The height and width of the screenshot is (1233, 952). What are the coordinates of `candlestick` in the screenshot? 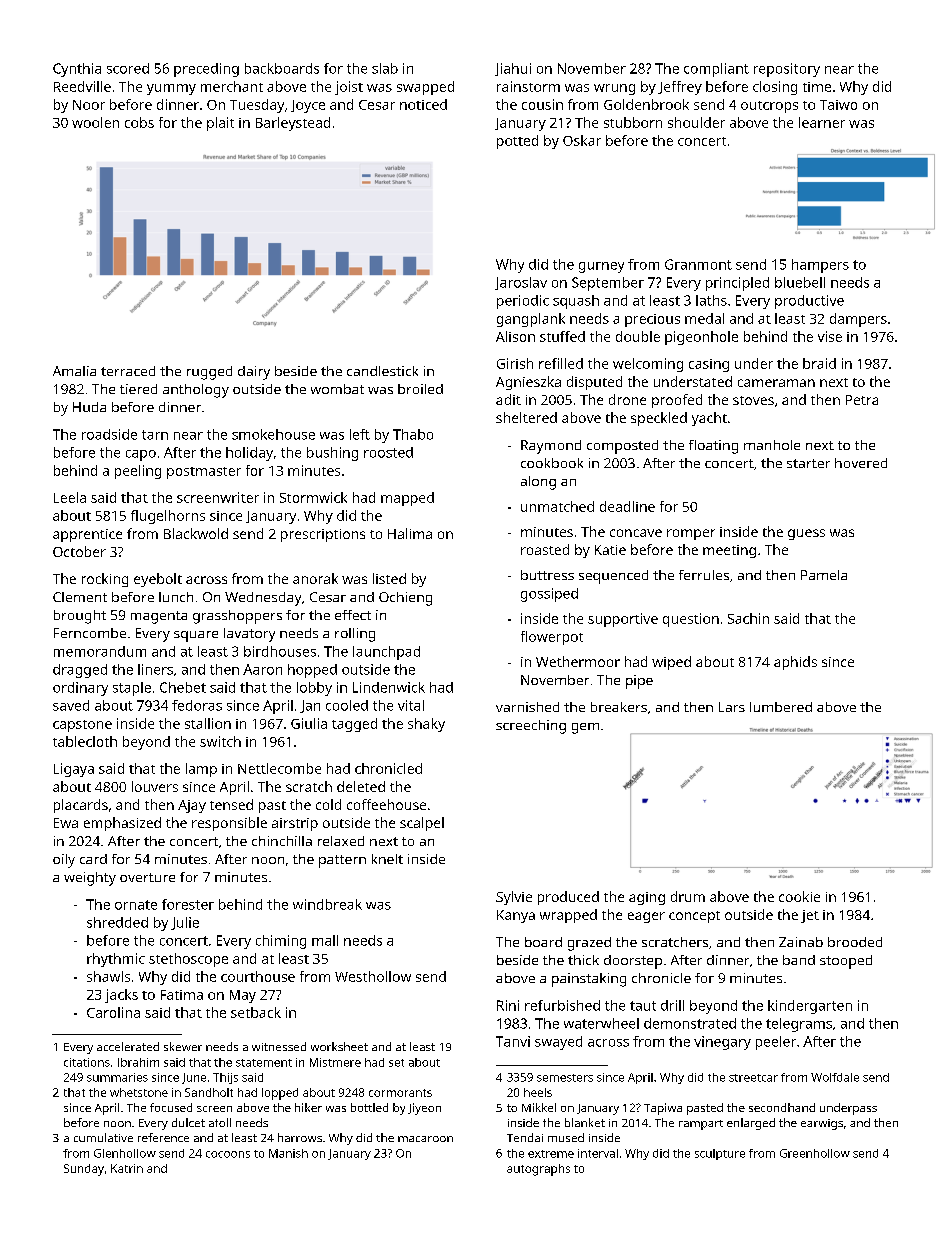 It's located at (382, 371).
